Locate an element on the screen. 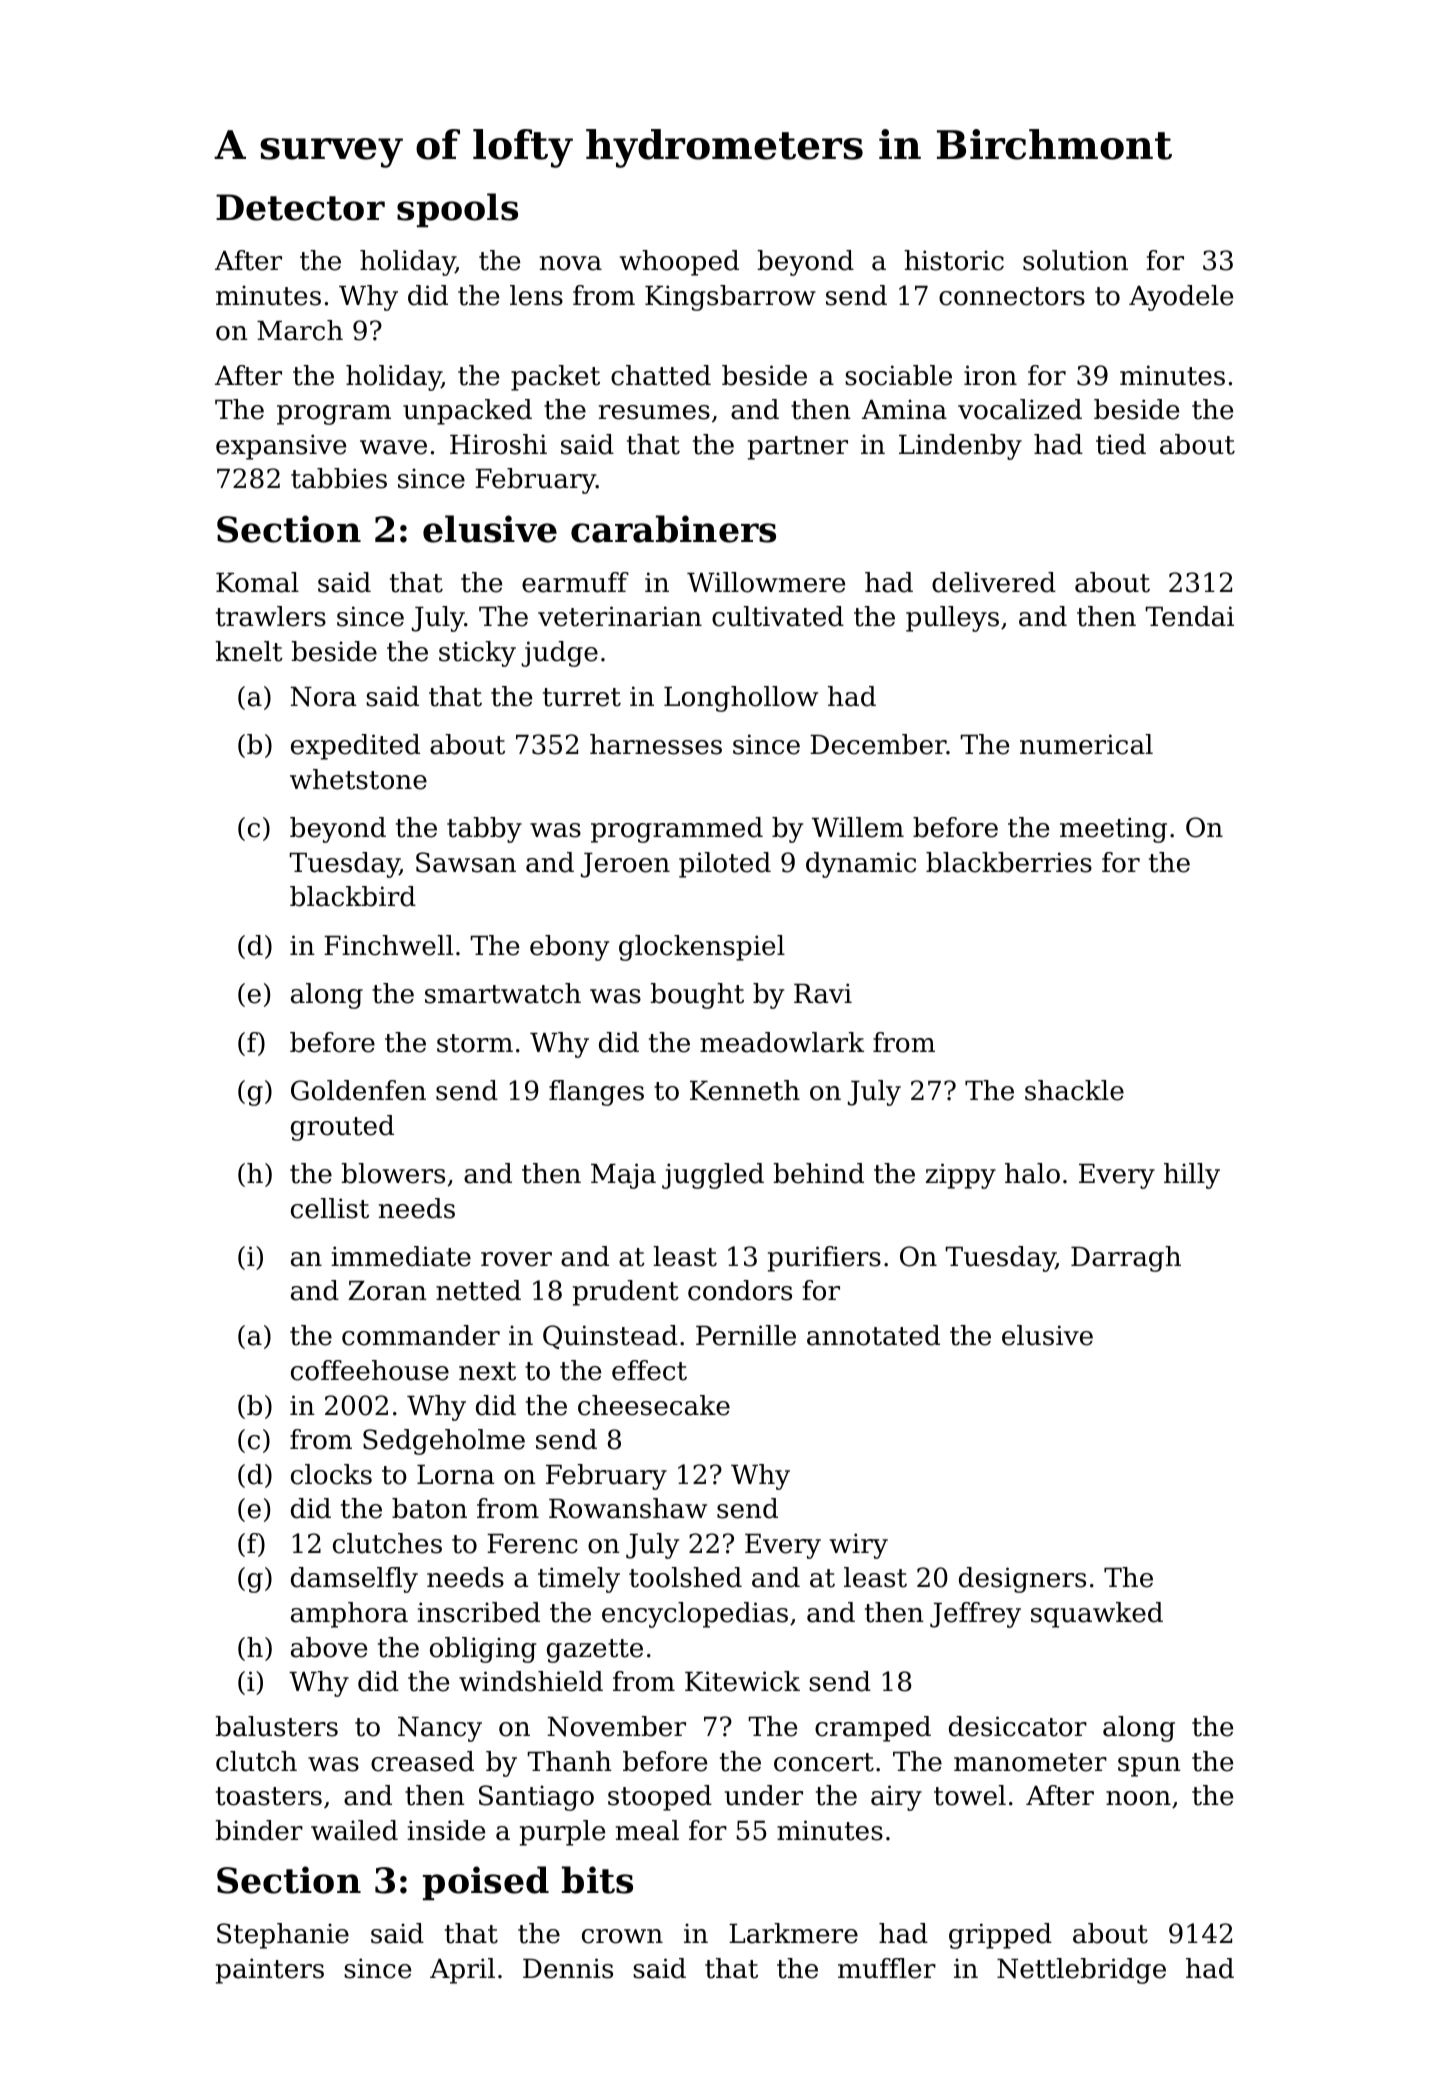  partner is located at coordinates (798, 448).
